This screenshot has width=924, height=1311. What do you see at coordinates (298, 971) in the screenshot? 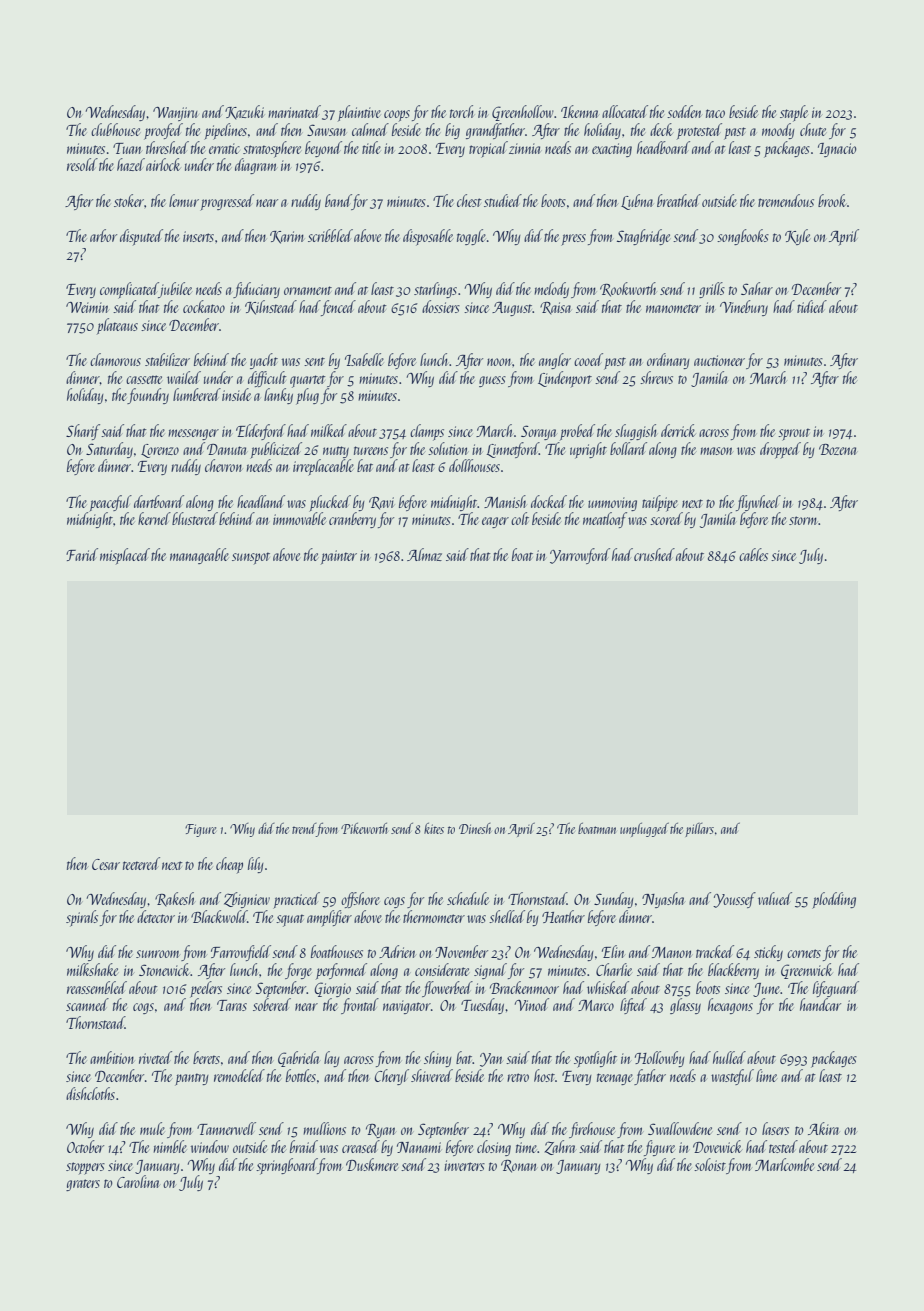
I see `forge` at bounding box center [298, 971].
